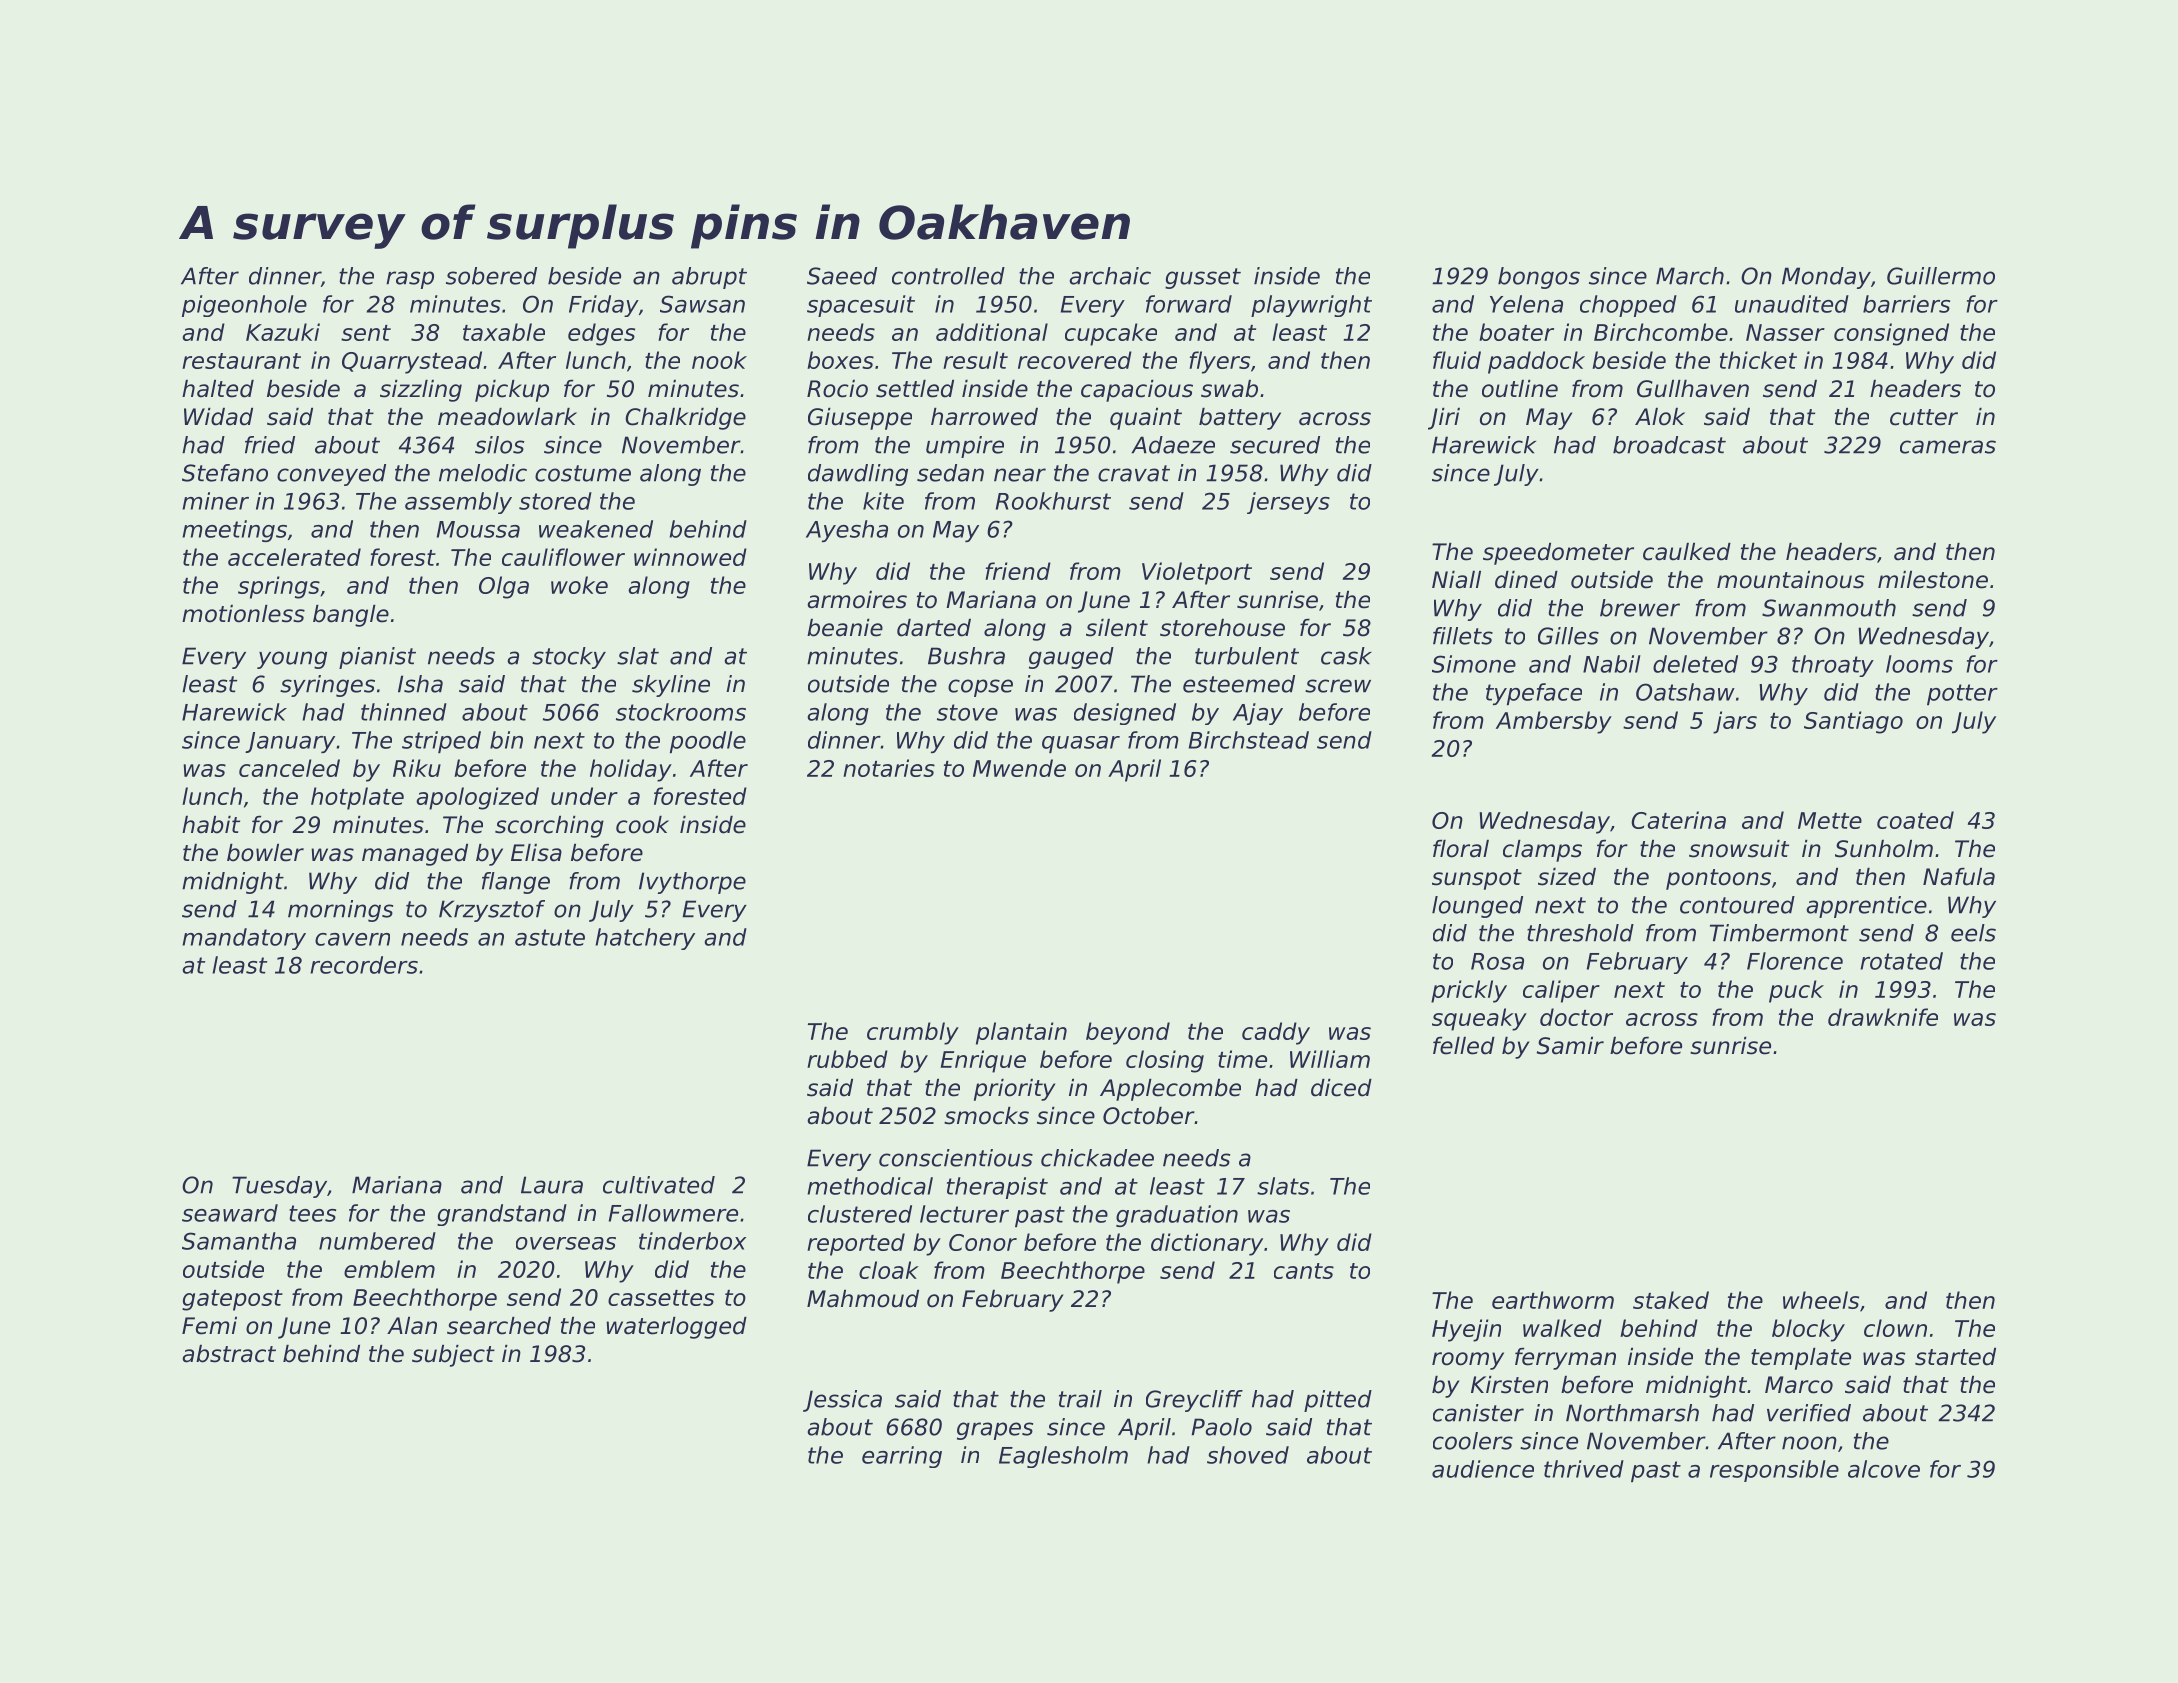 This page has width=2178, height=1683. Describe the element at coordinates (1895, 1328) in the page. I see `clown` at that location.
